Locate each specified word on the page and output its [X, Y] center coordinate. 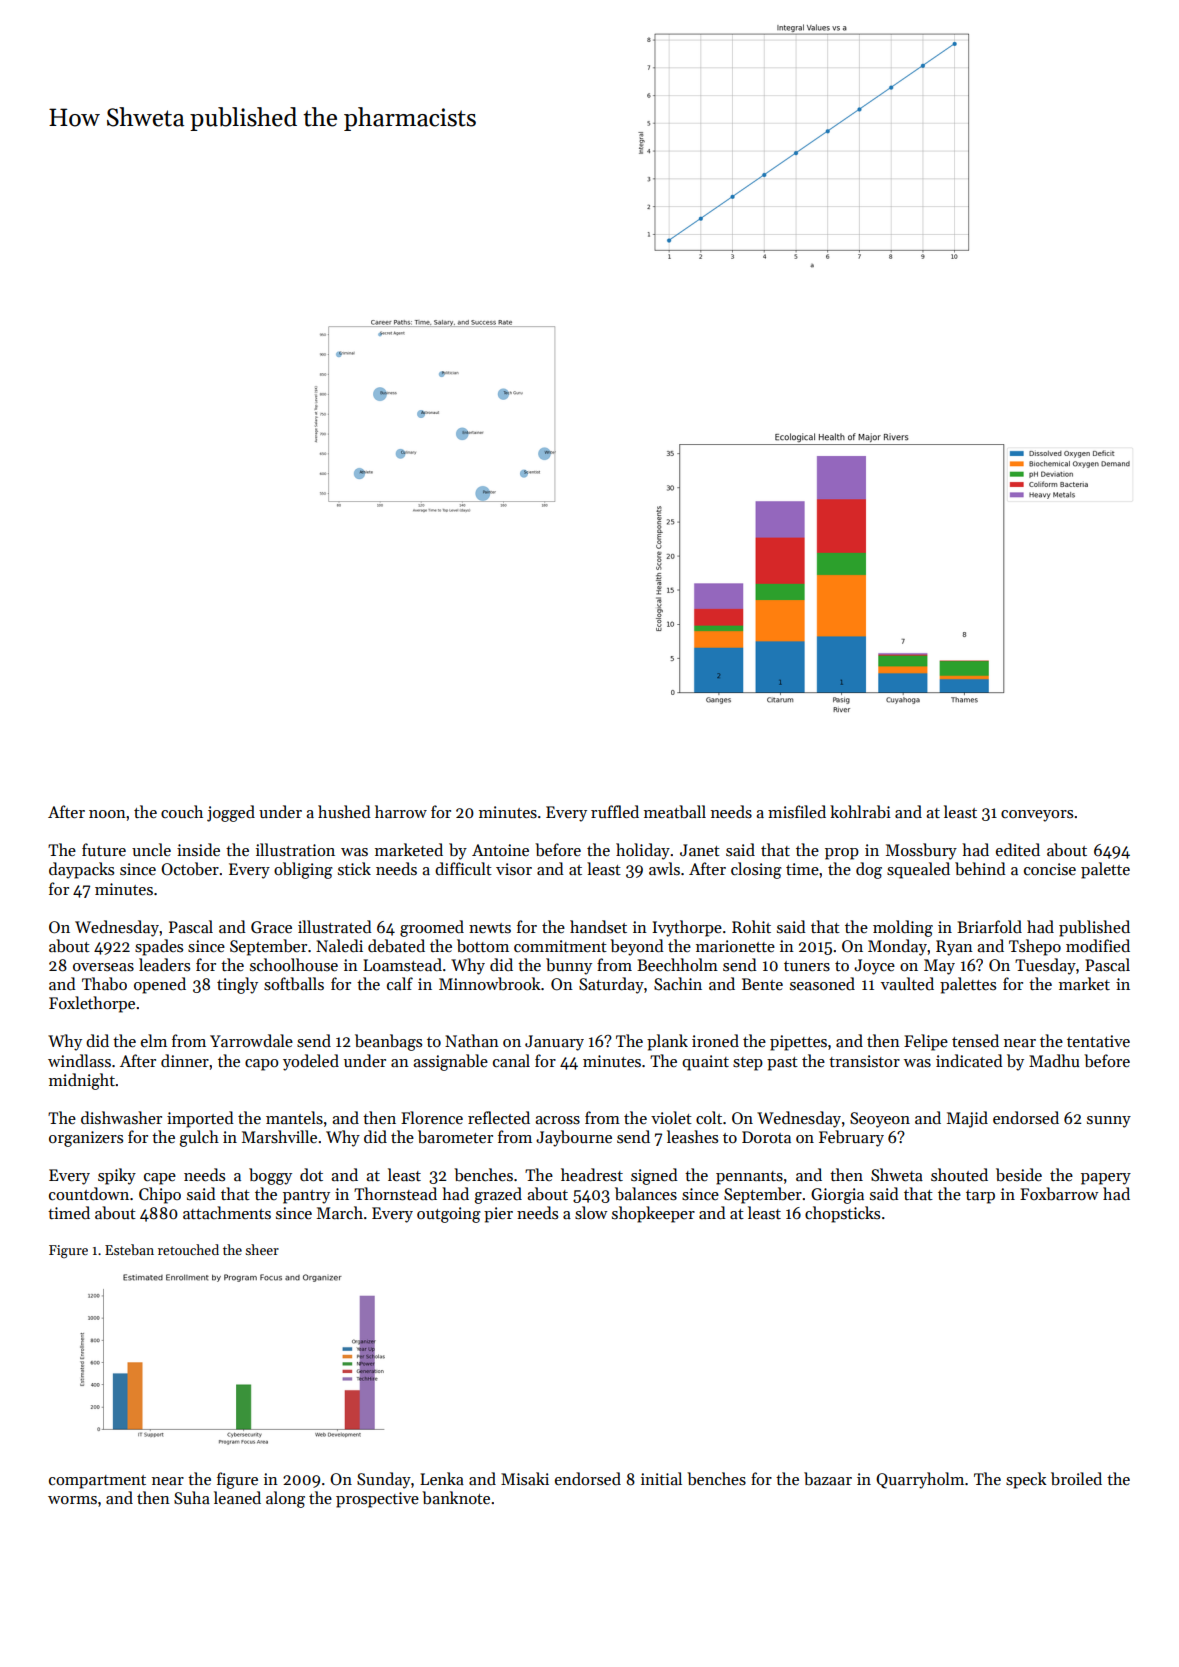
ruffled [615, 811]
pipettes [798, 1043]
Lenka [442, 1478]
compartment [97, 1482]
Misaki [525, 1478]
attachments [227, 1212]
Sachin [678, 984]
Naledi [339, 945]
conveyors [1037, 816]
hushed [344, 812]
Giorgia [837, 1196]
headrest [592, 1175]
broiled [1076, 1478]
